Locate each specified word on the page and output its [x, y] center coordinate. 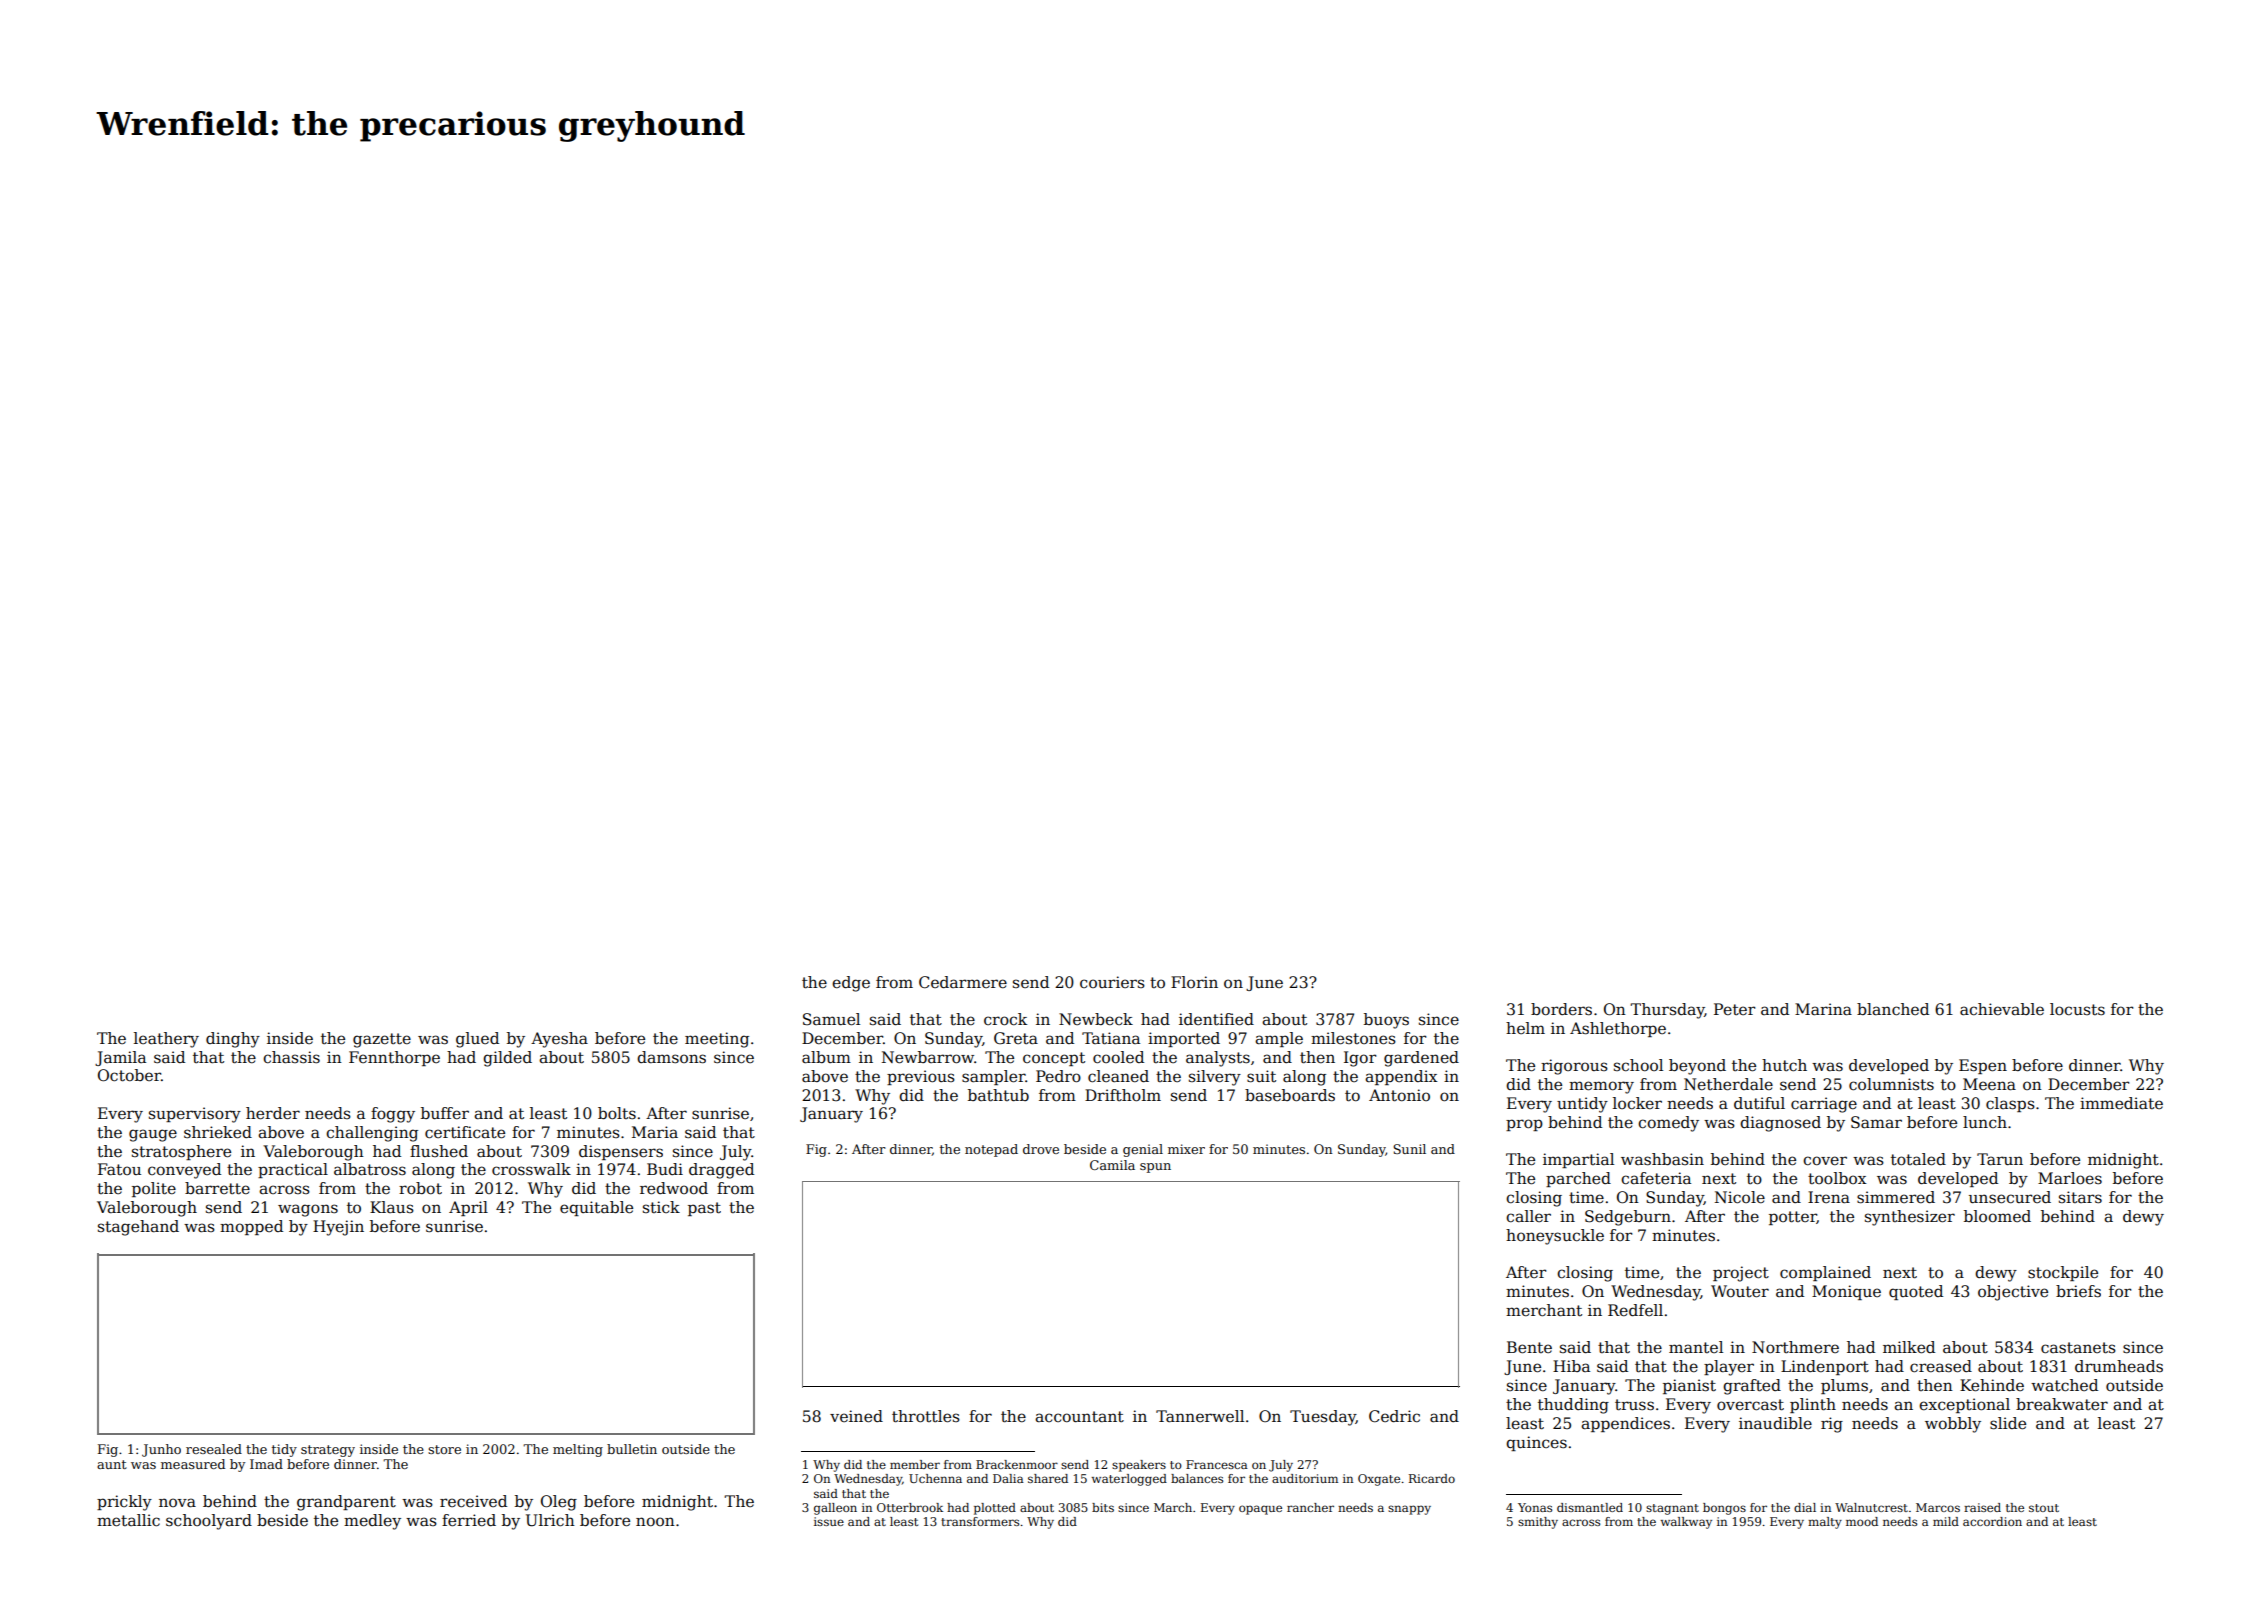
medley [372, 1522]
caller [1528, 1216]
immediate [2121, 1103]
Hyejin [338, 1228]
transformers [980, 1521]
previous [921, 1077]
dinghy [233, 1040]
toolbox [1837, 1178]
